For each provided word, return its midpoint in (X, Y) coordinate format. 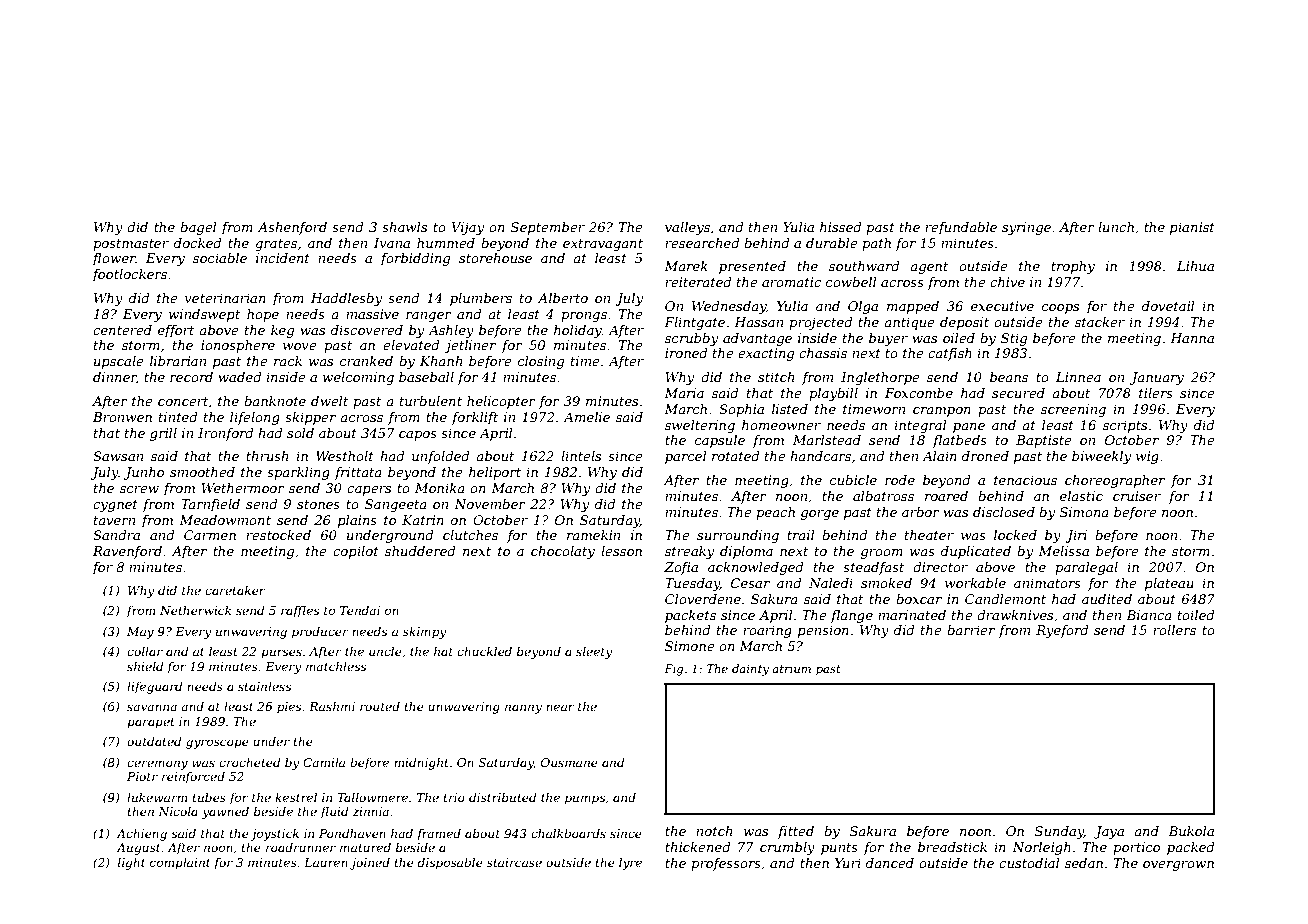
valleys (687, 228)
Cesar (750, 583)
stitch (776, 377)
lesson (621, 551)
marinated (912, 615)
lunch (1116, 227)
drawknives (1015, 615)
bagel (198, 228)
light (131, 864)
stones (318, 504)
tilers (1156, 393)
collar (145, 651)
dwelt (329, 401)
